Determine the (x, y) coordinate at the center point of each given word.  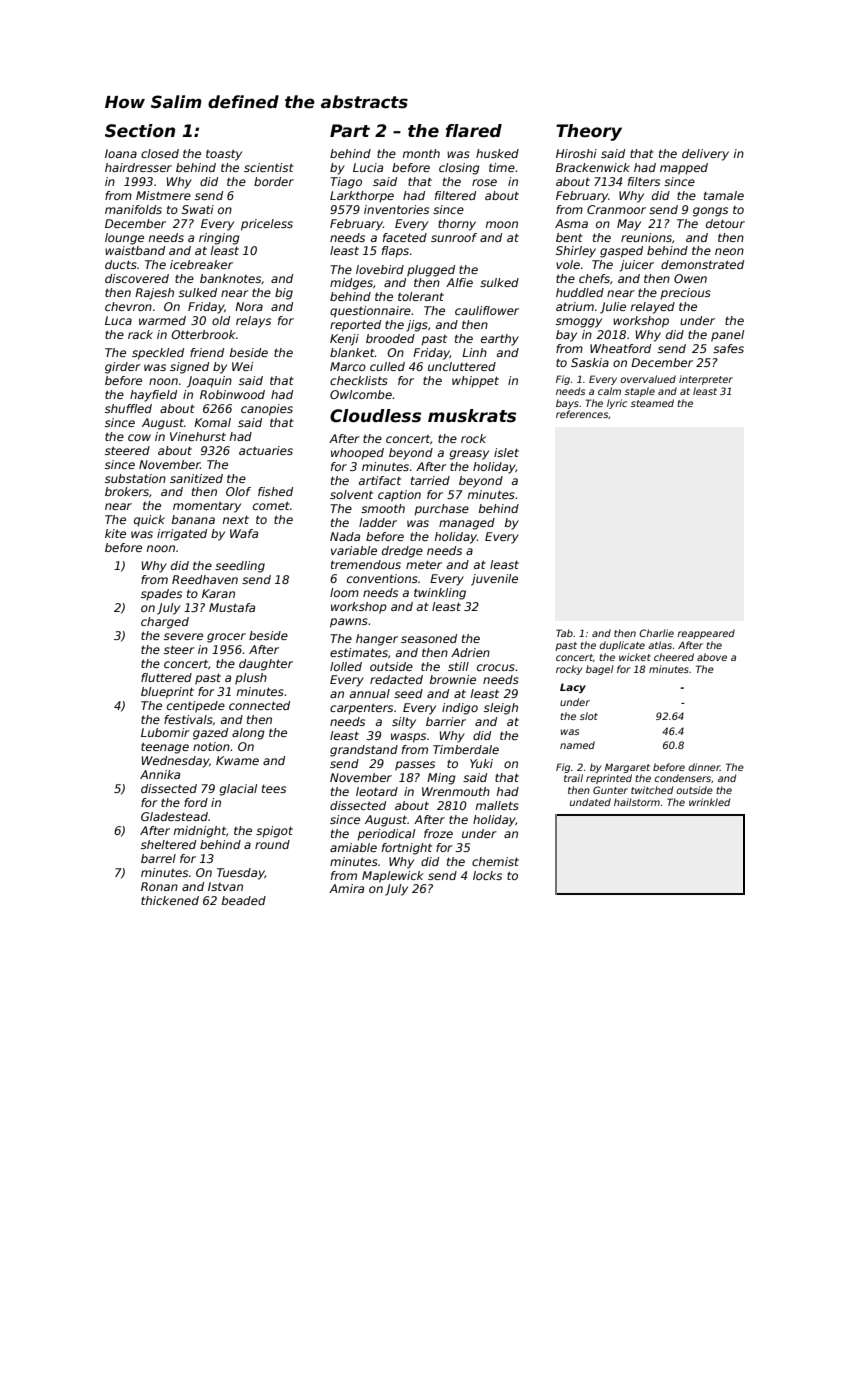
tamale (724, 195)
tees (274, 789)
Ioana (121, 153)
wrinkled (709, 802)
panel (727, 336)
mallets (497, 805)
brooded (390, 338)
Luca (118, 320)
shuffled (128, 408)
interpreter (706, 380)
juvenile (494, 580)
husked (497, 153)
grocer (226, 638)
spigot (274, 832)
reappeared (706, 634)
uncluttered (462, 366)
